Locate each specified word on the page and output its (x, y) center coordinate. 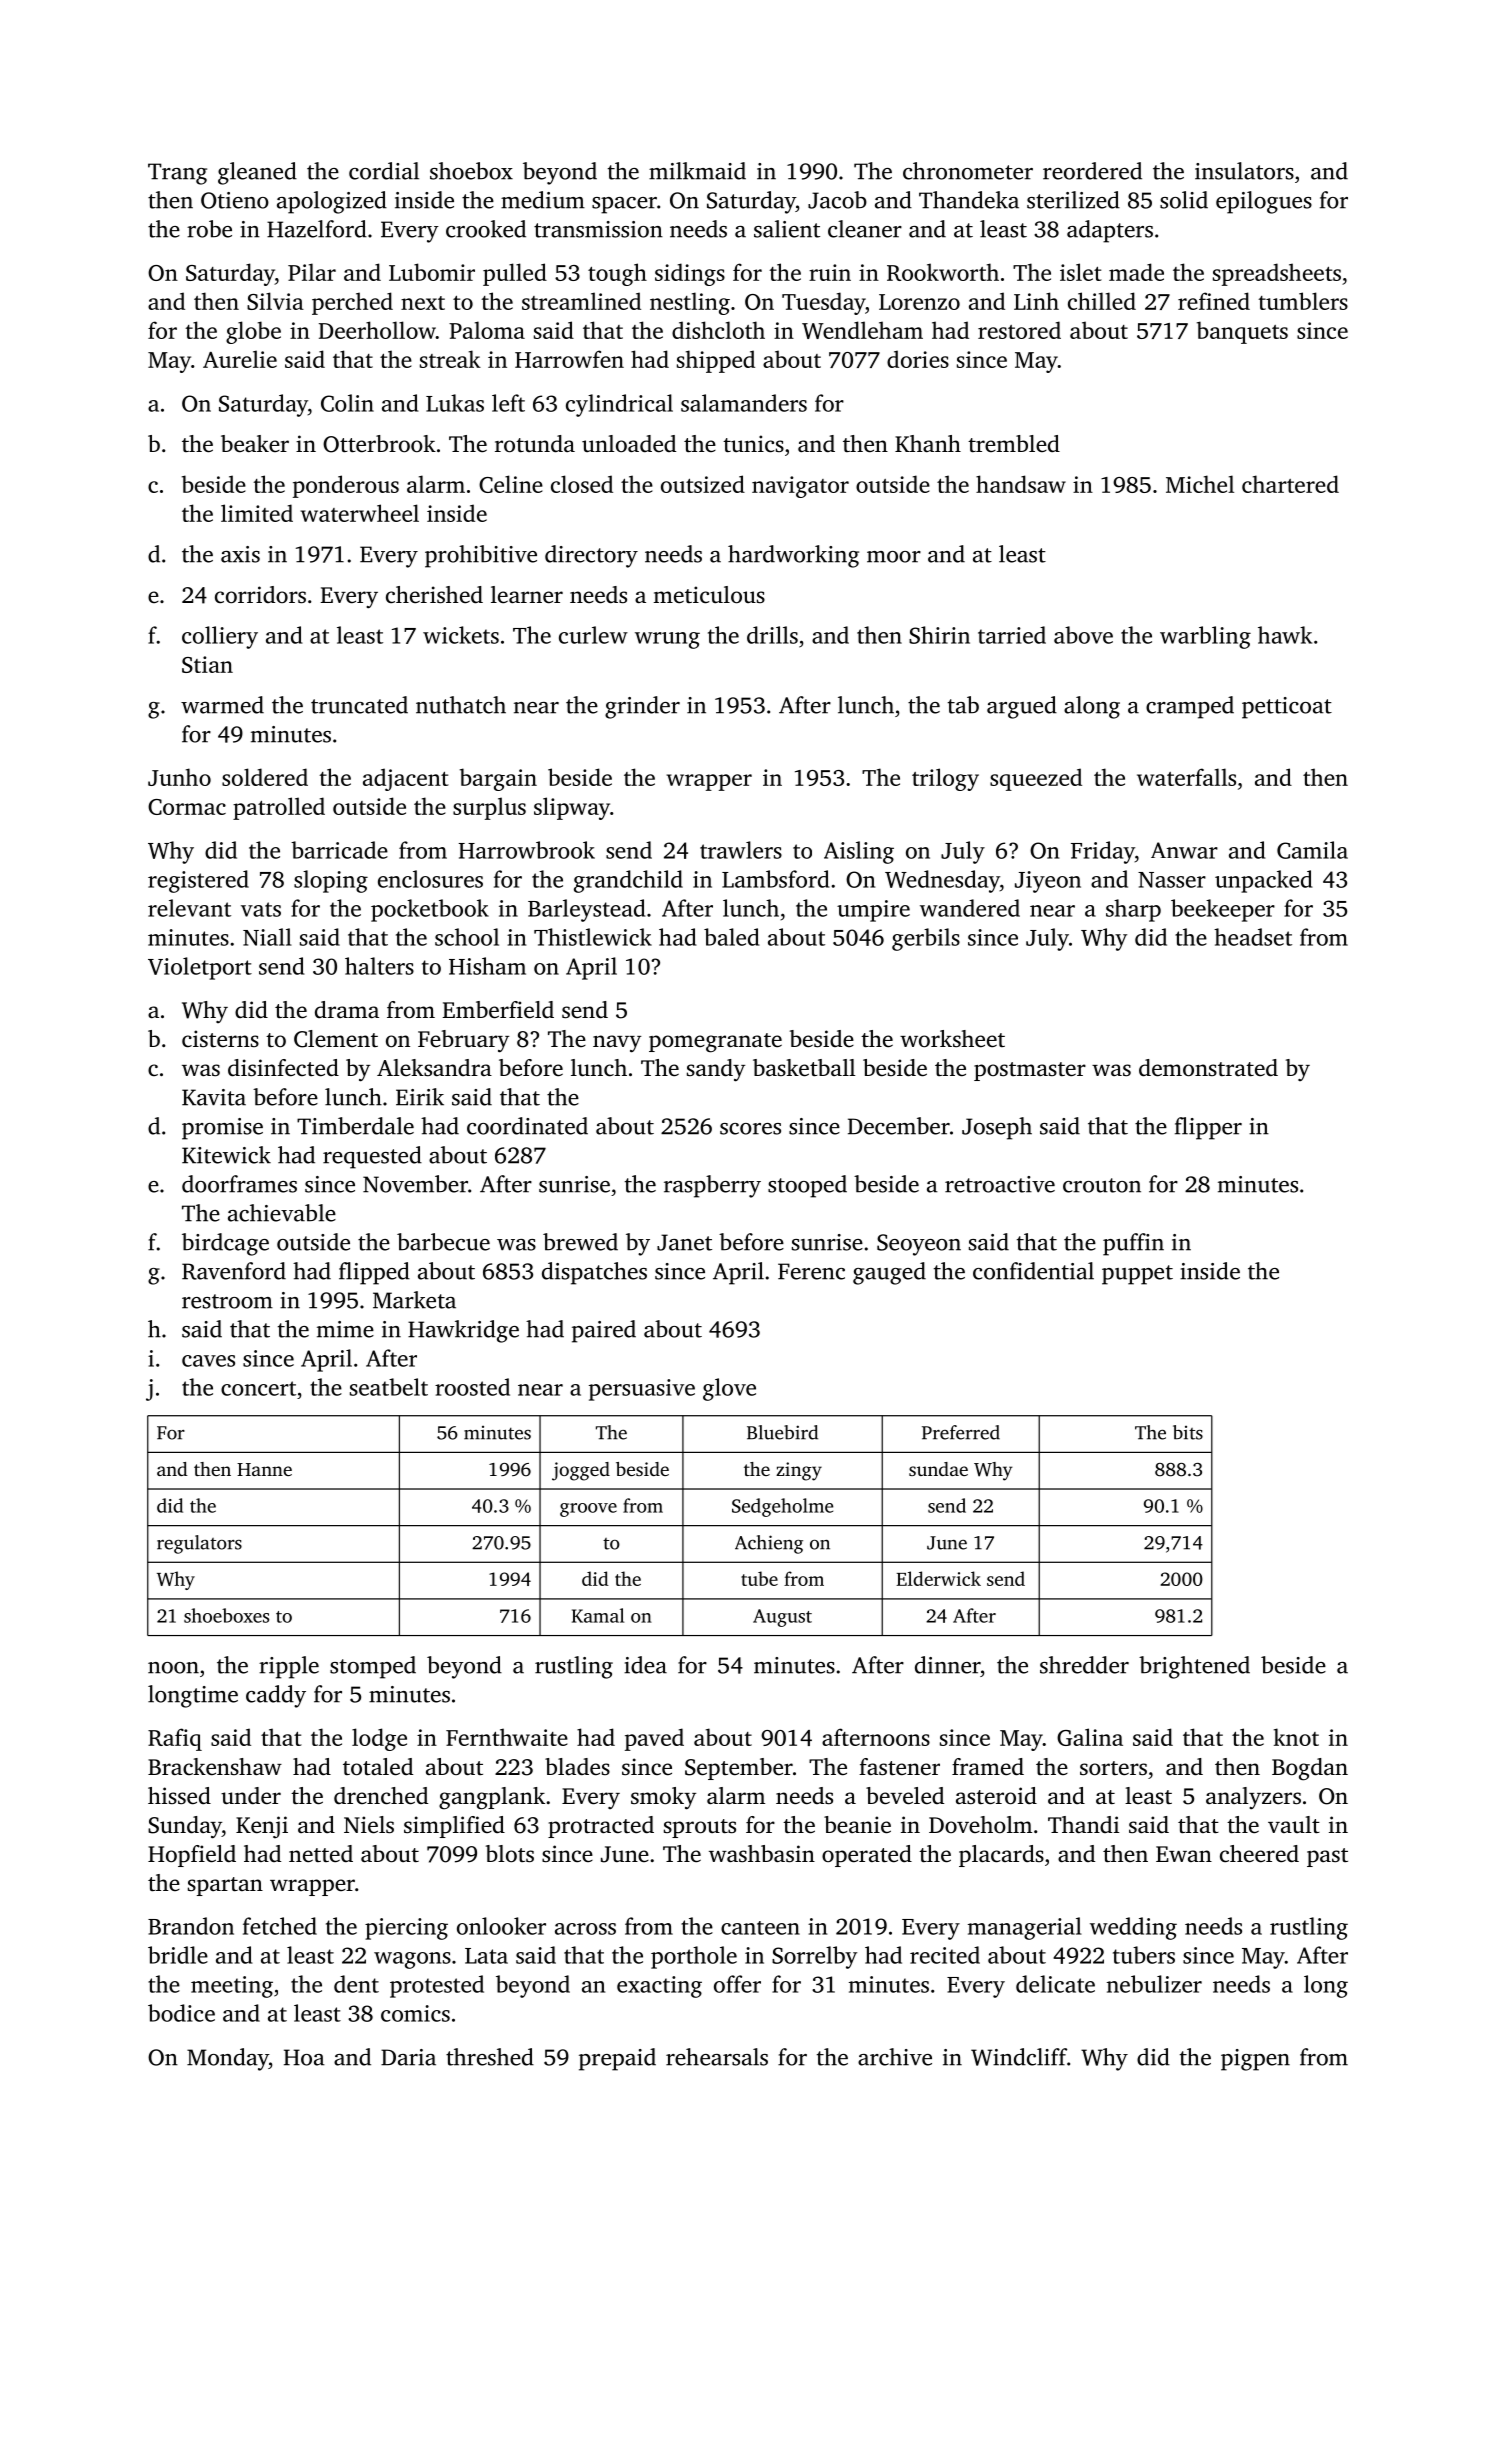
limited (257, 513)
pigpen (1255, 2060)
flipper (1208, 1128)
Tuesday (823, 303)
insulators (1244, 171)
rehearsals (717, 2057)
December (899, 1126)
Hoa (304, 2057)
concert (258, 1388)
